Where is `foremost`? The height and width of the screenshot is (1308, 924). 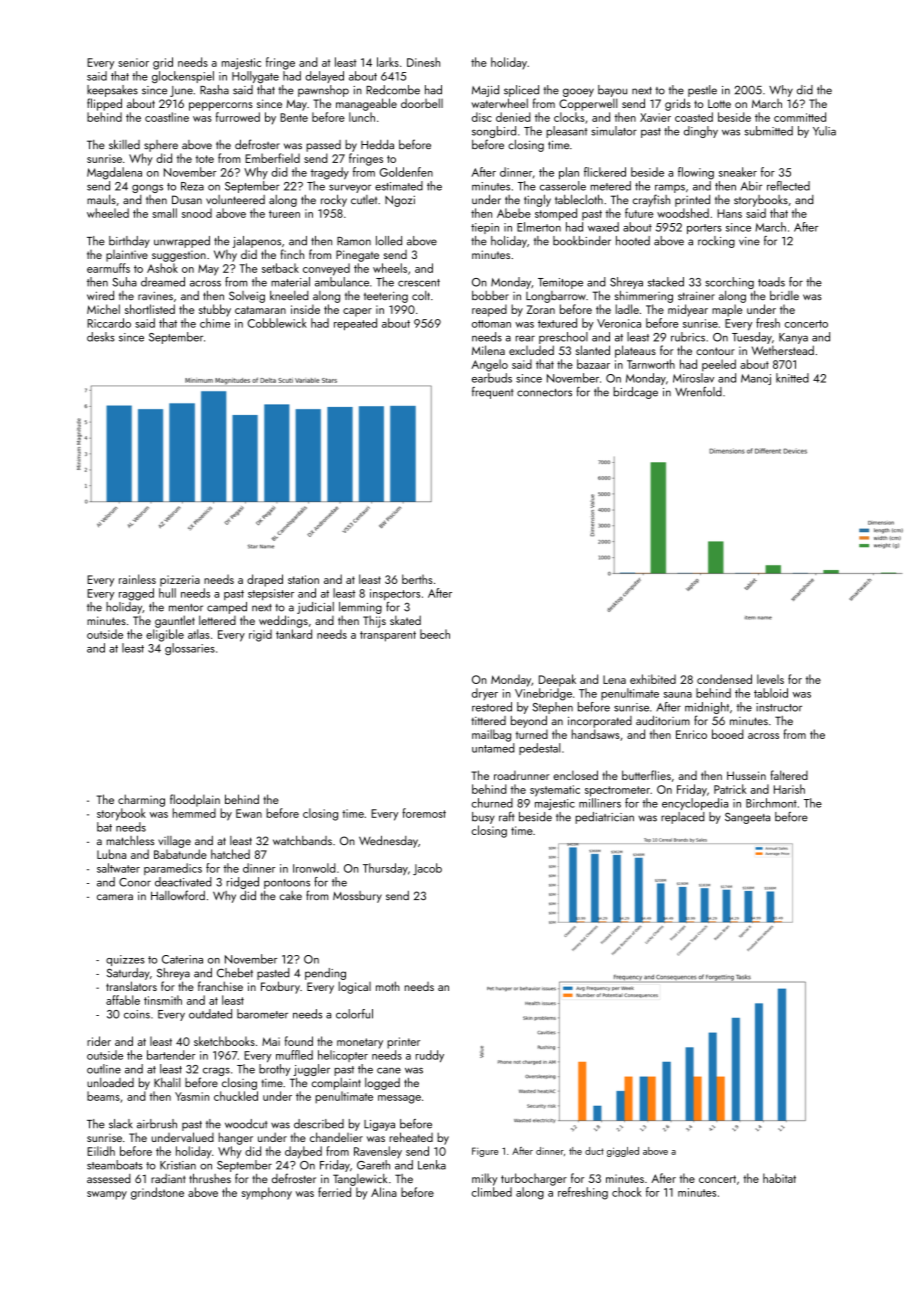 foremost is located at coordinates (424, 813).
